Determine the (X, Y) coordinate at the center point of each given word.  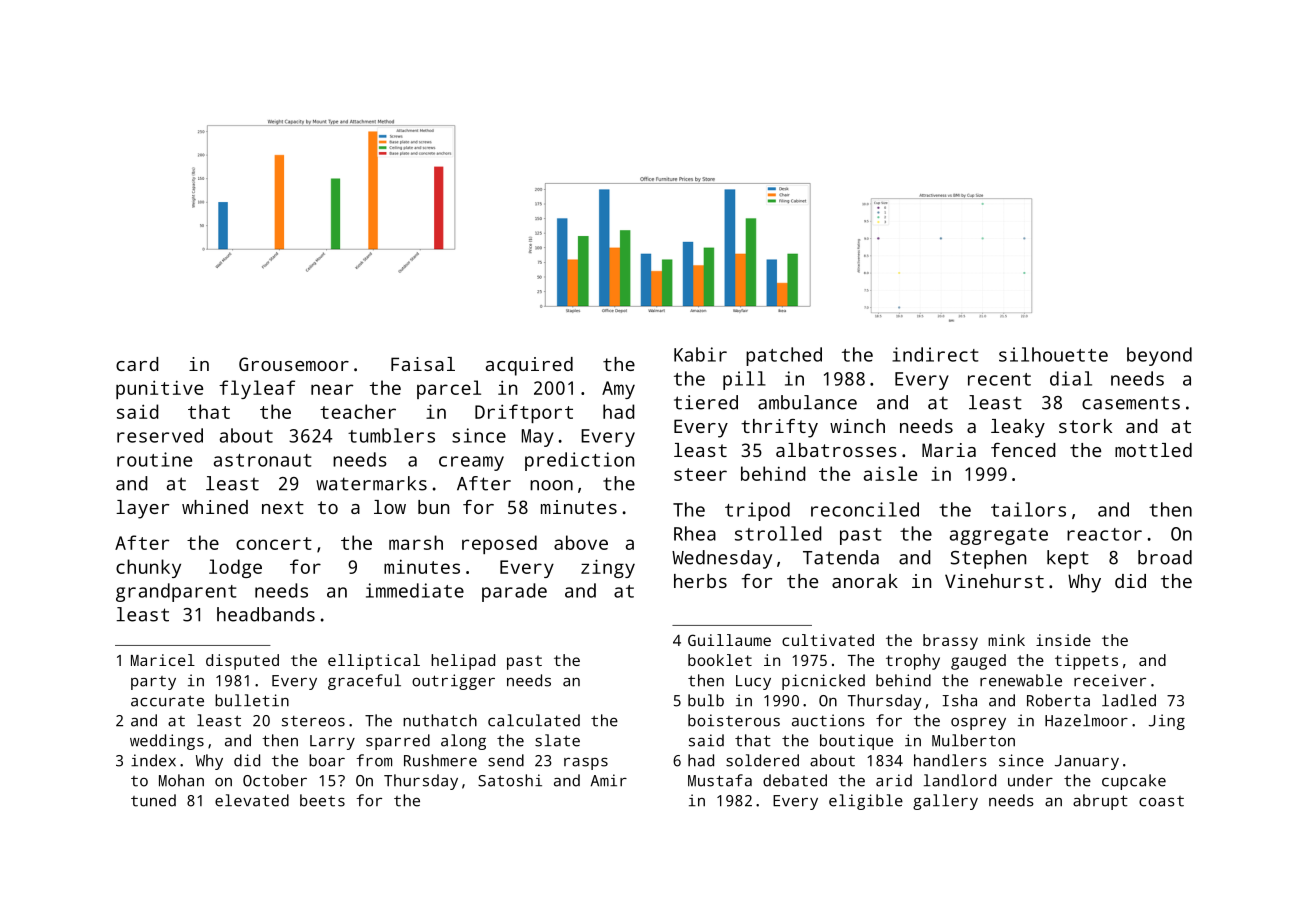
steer (700, 474)
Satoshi (510, 780)
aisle (890, 473)
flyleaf (257, 389)
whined (215, 507)
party (153, 683)
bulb (706, 700)
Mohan (181, 780)
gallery (945, 802)
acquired (529, 366)
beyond (1159, 356)
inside (1063, 640)
